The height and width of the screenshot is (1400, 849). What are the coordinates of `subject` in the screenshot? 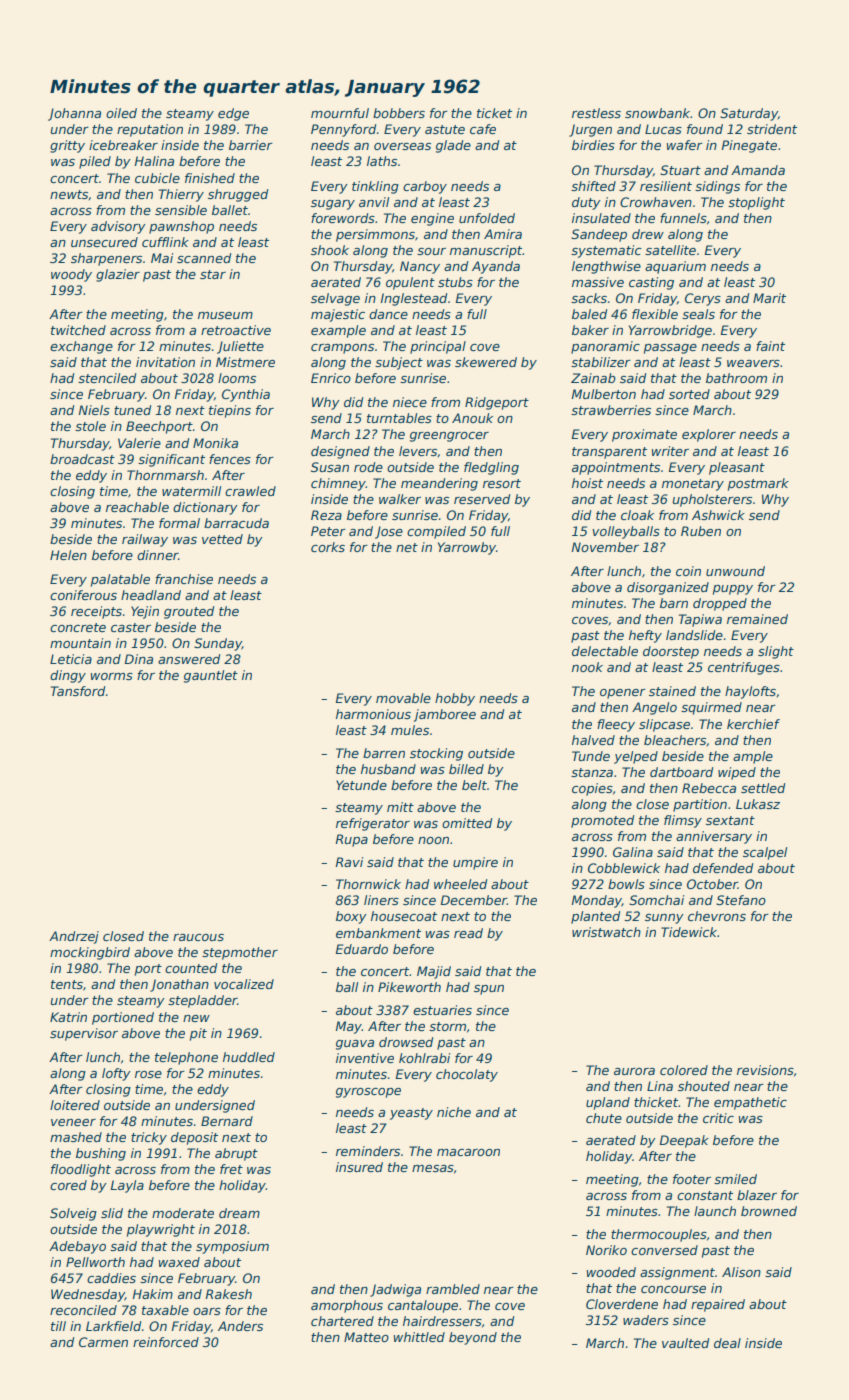 It's located at (399, 363).
